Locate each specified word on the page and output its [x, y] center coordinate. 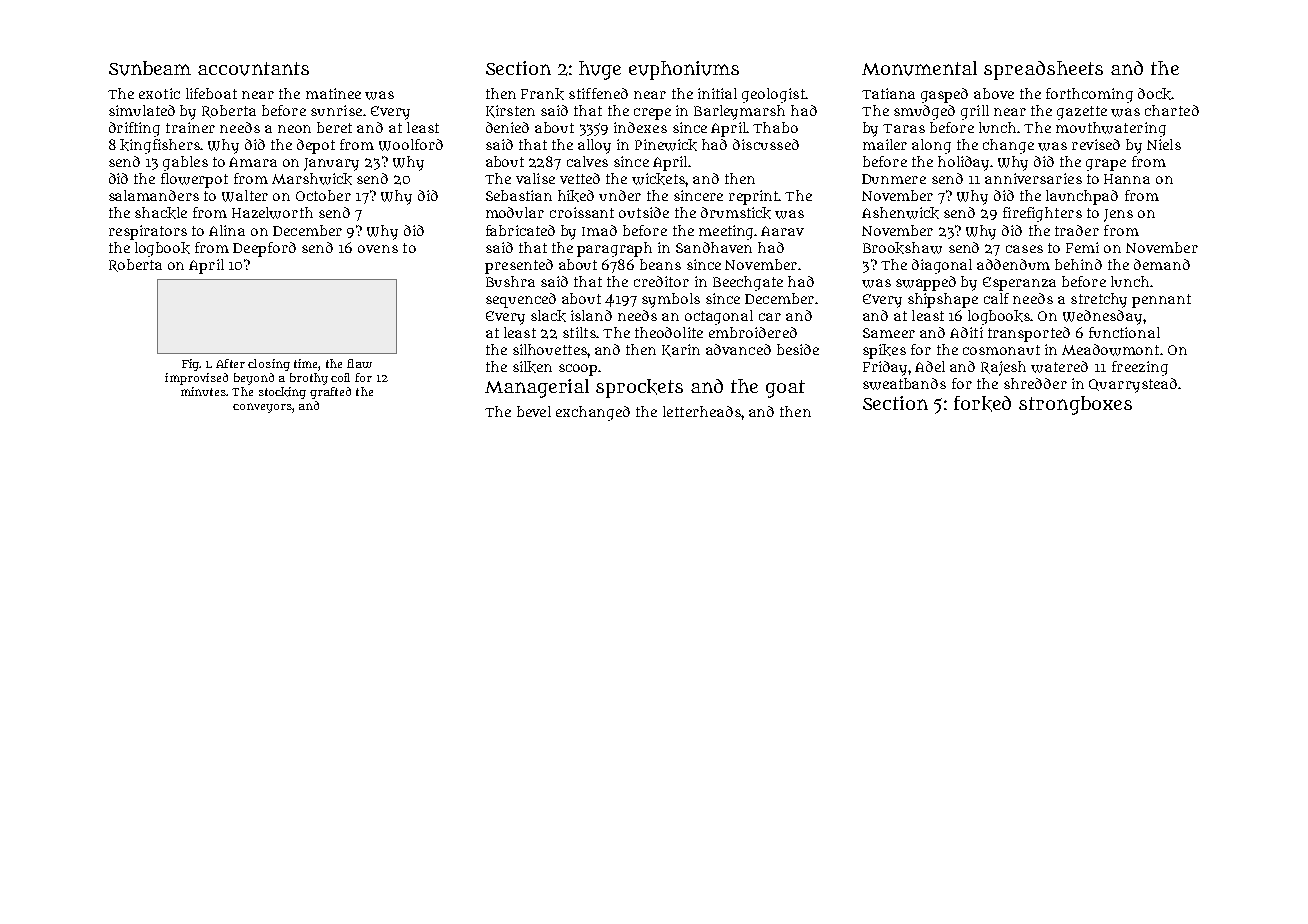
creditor [661, 281]
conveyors [263, 408]
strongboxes [1075, 405]
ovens [378, 249]
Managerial [537, 388]
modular [515, 212]
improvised [196, 379]
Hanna [1127, 179]
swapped [926, 283]
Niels [1164, 144]
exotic [159, 93]
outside [644, 212]
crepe [652, 114]
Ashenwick [900, 213]
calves [587, 161]
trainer [190, 127]
